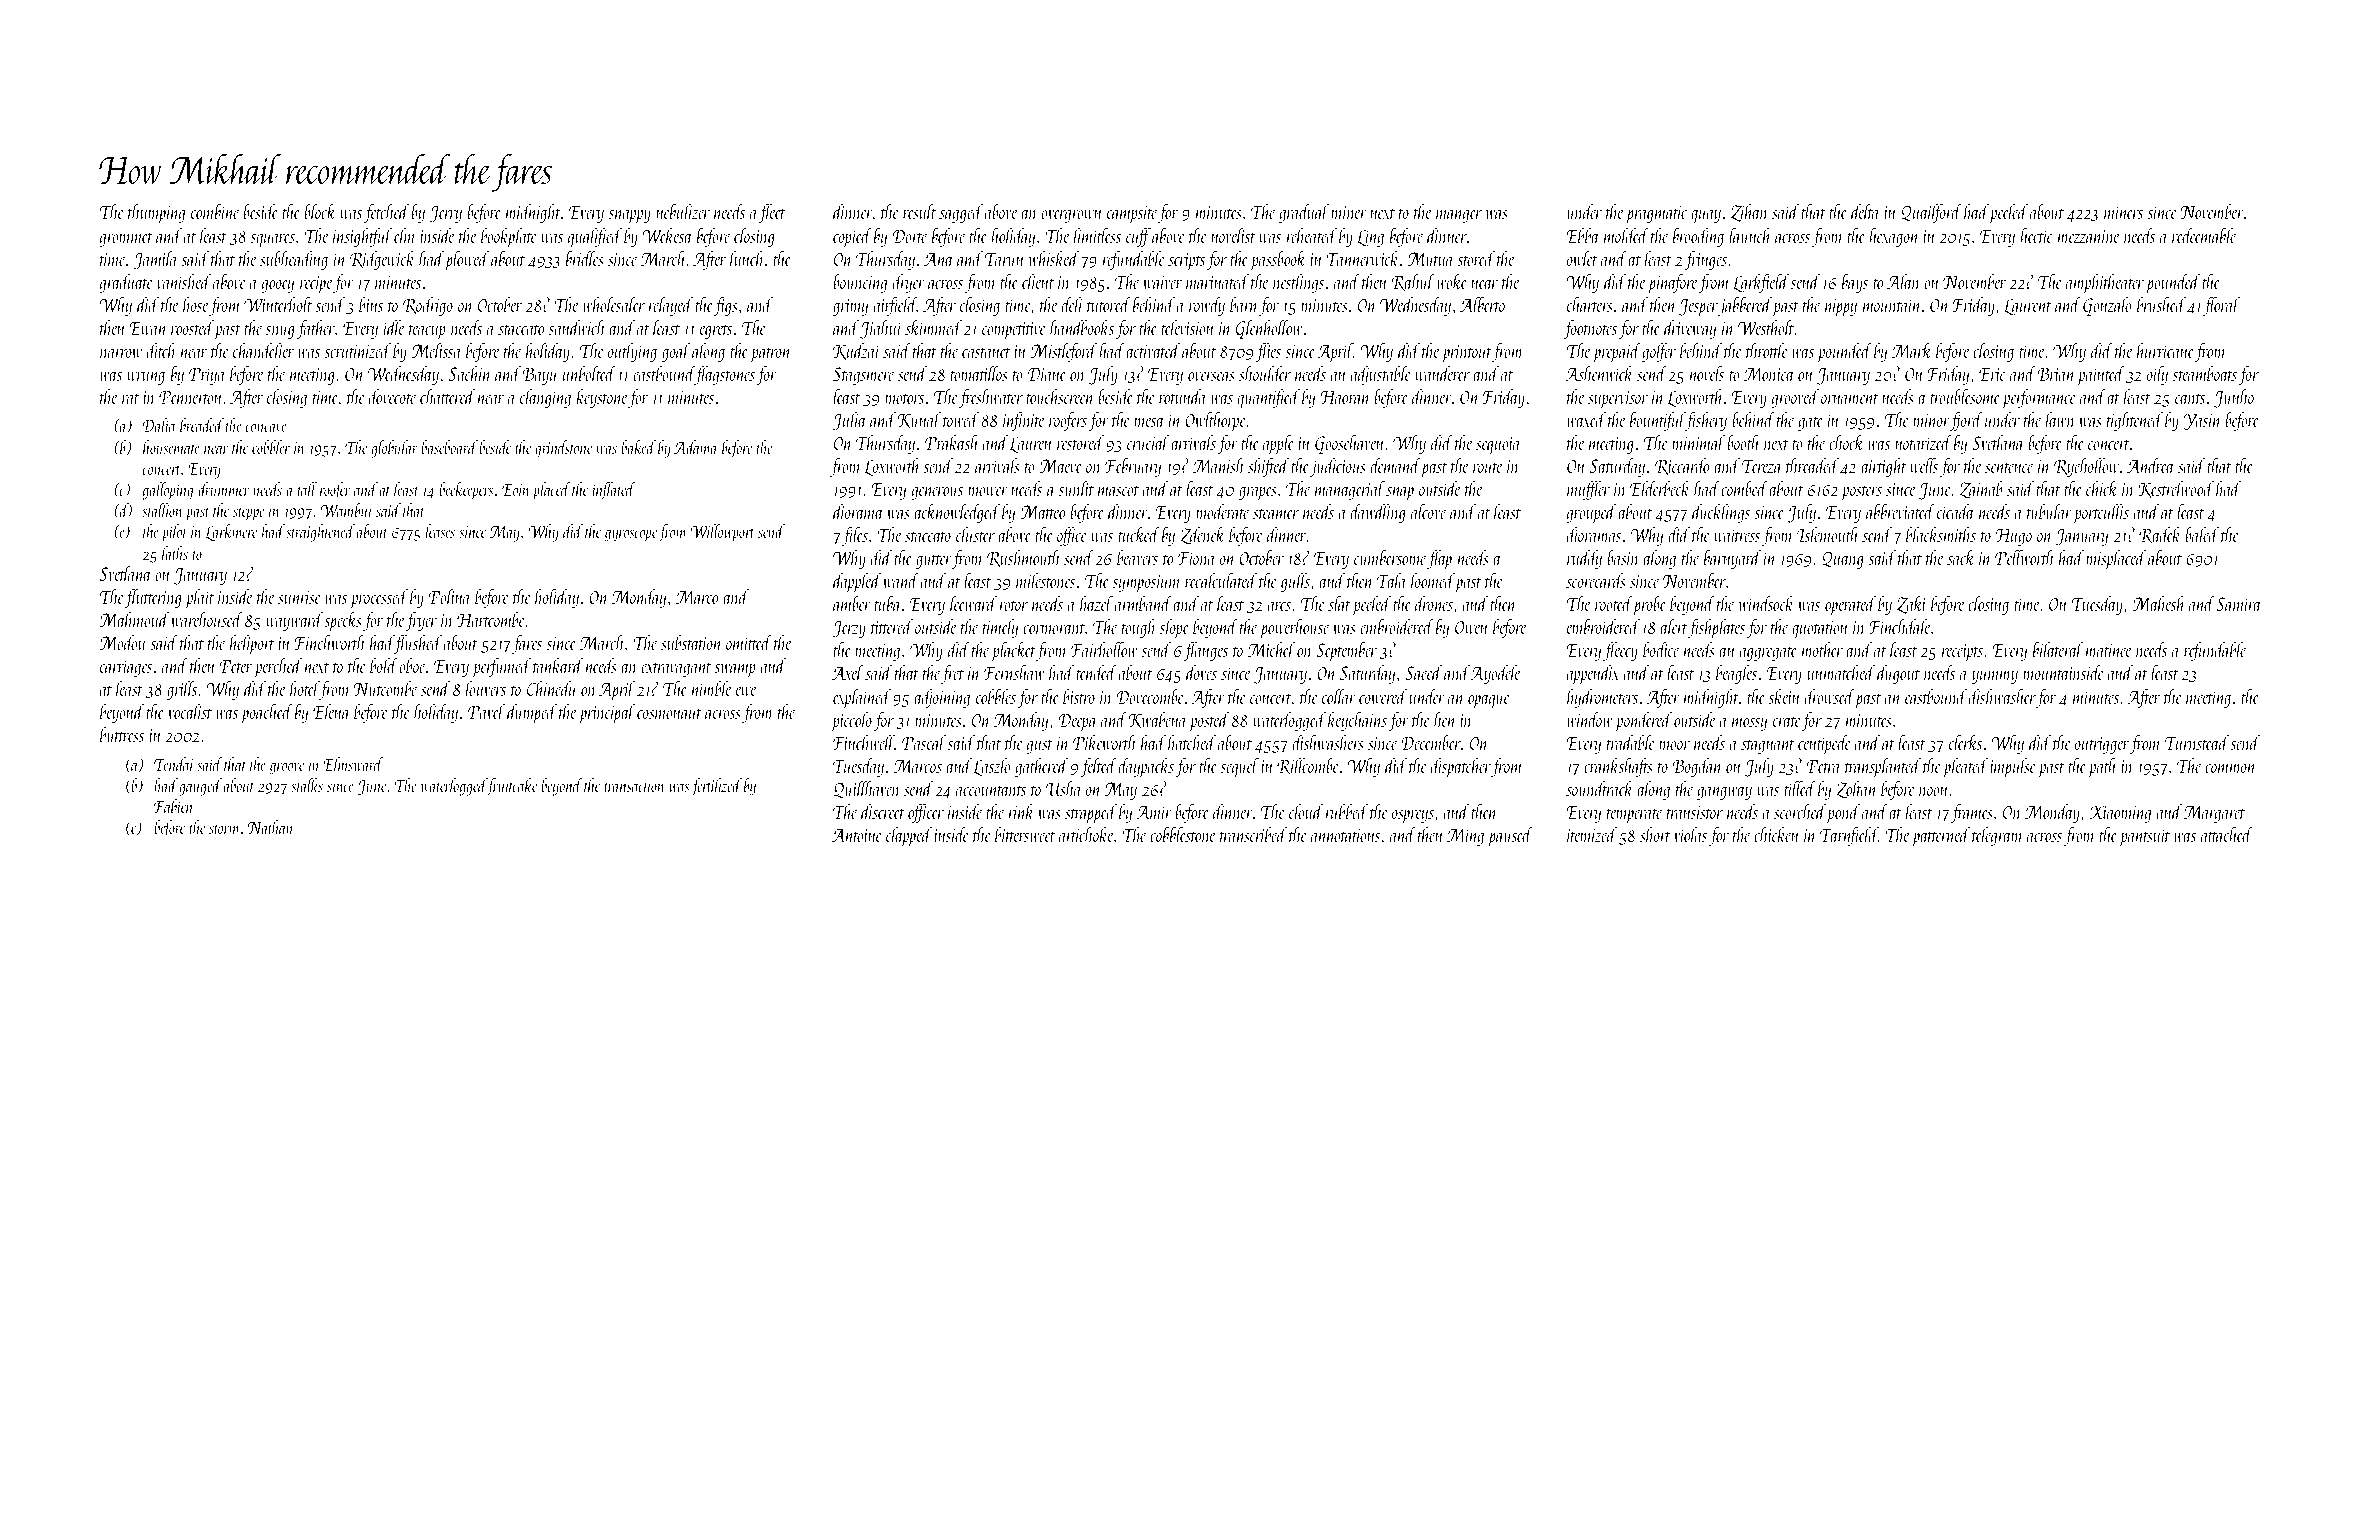 Image resolution: width=2364 pixels, height=1530 pixels. I want to click on generous, so click(937, 493).
